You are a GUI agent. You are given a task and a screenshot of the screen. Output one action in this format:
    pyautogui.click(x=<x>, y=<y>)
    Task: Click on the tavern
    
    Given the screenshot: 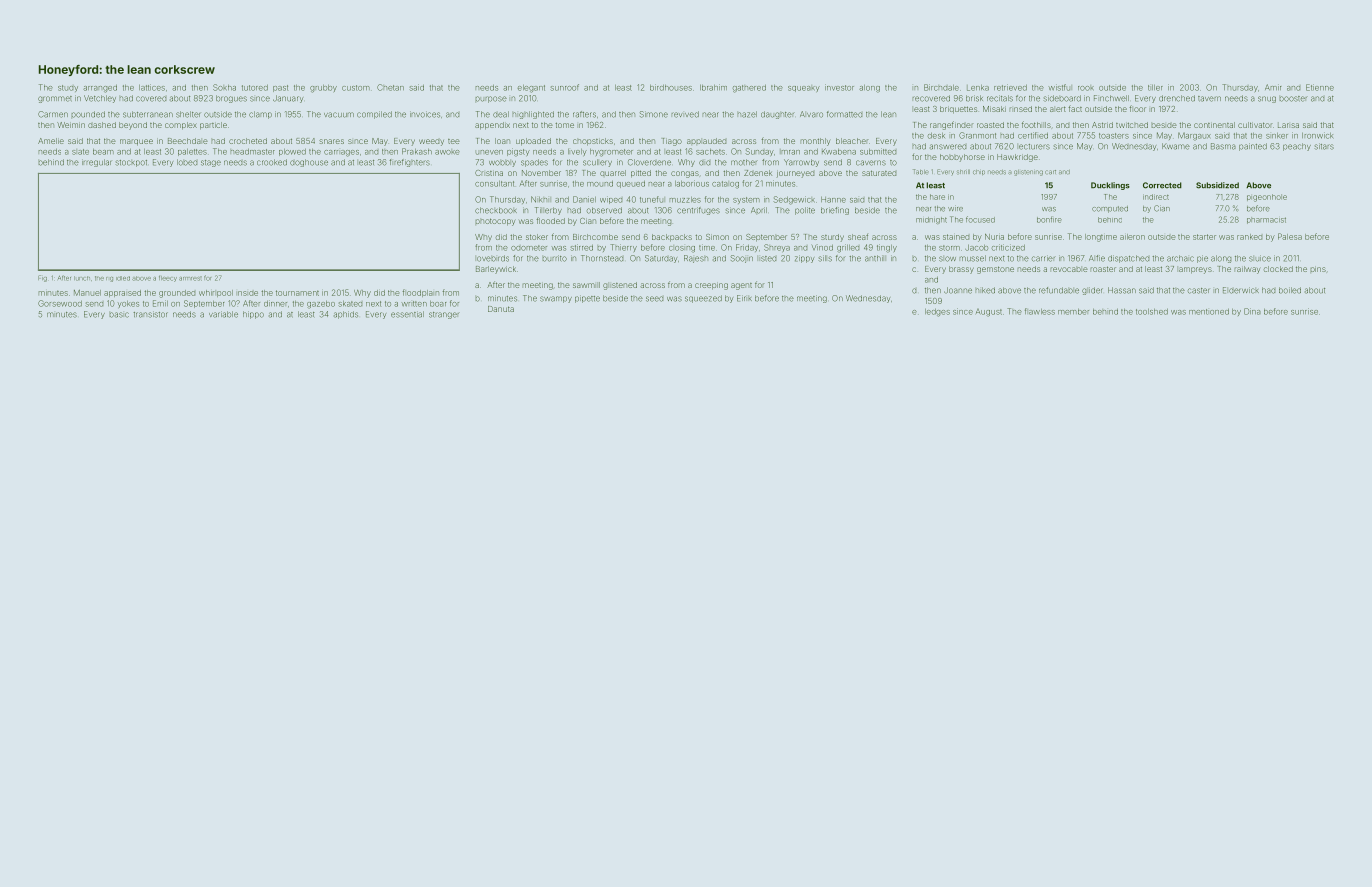 What is the action you would take?
    pyautogui.click(x=1209, y=99)
